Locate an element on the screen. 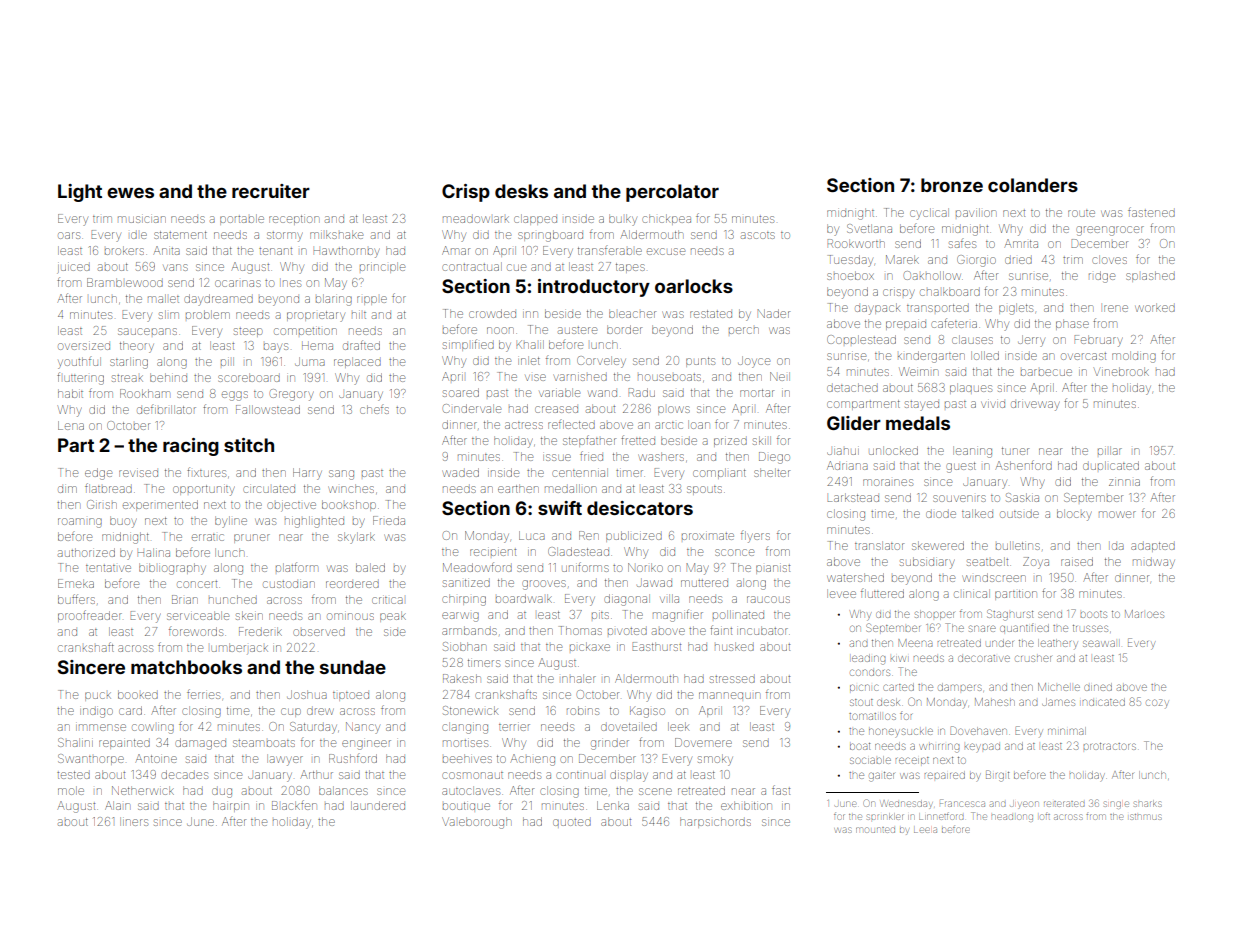  ewes is located at coordinates (130, 192).
